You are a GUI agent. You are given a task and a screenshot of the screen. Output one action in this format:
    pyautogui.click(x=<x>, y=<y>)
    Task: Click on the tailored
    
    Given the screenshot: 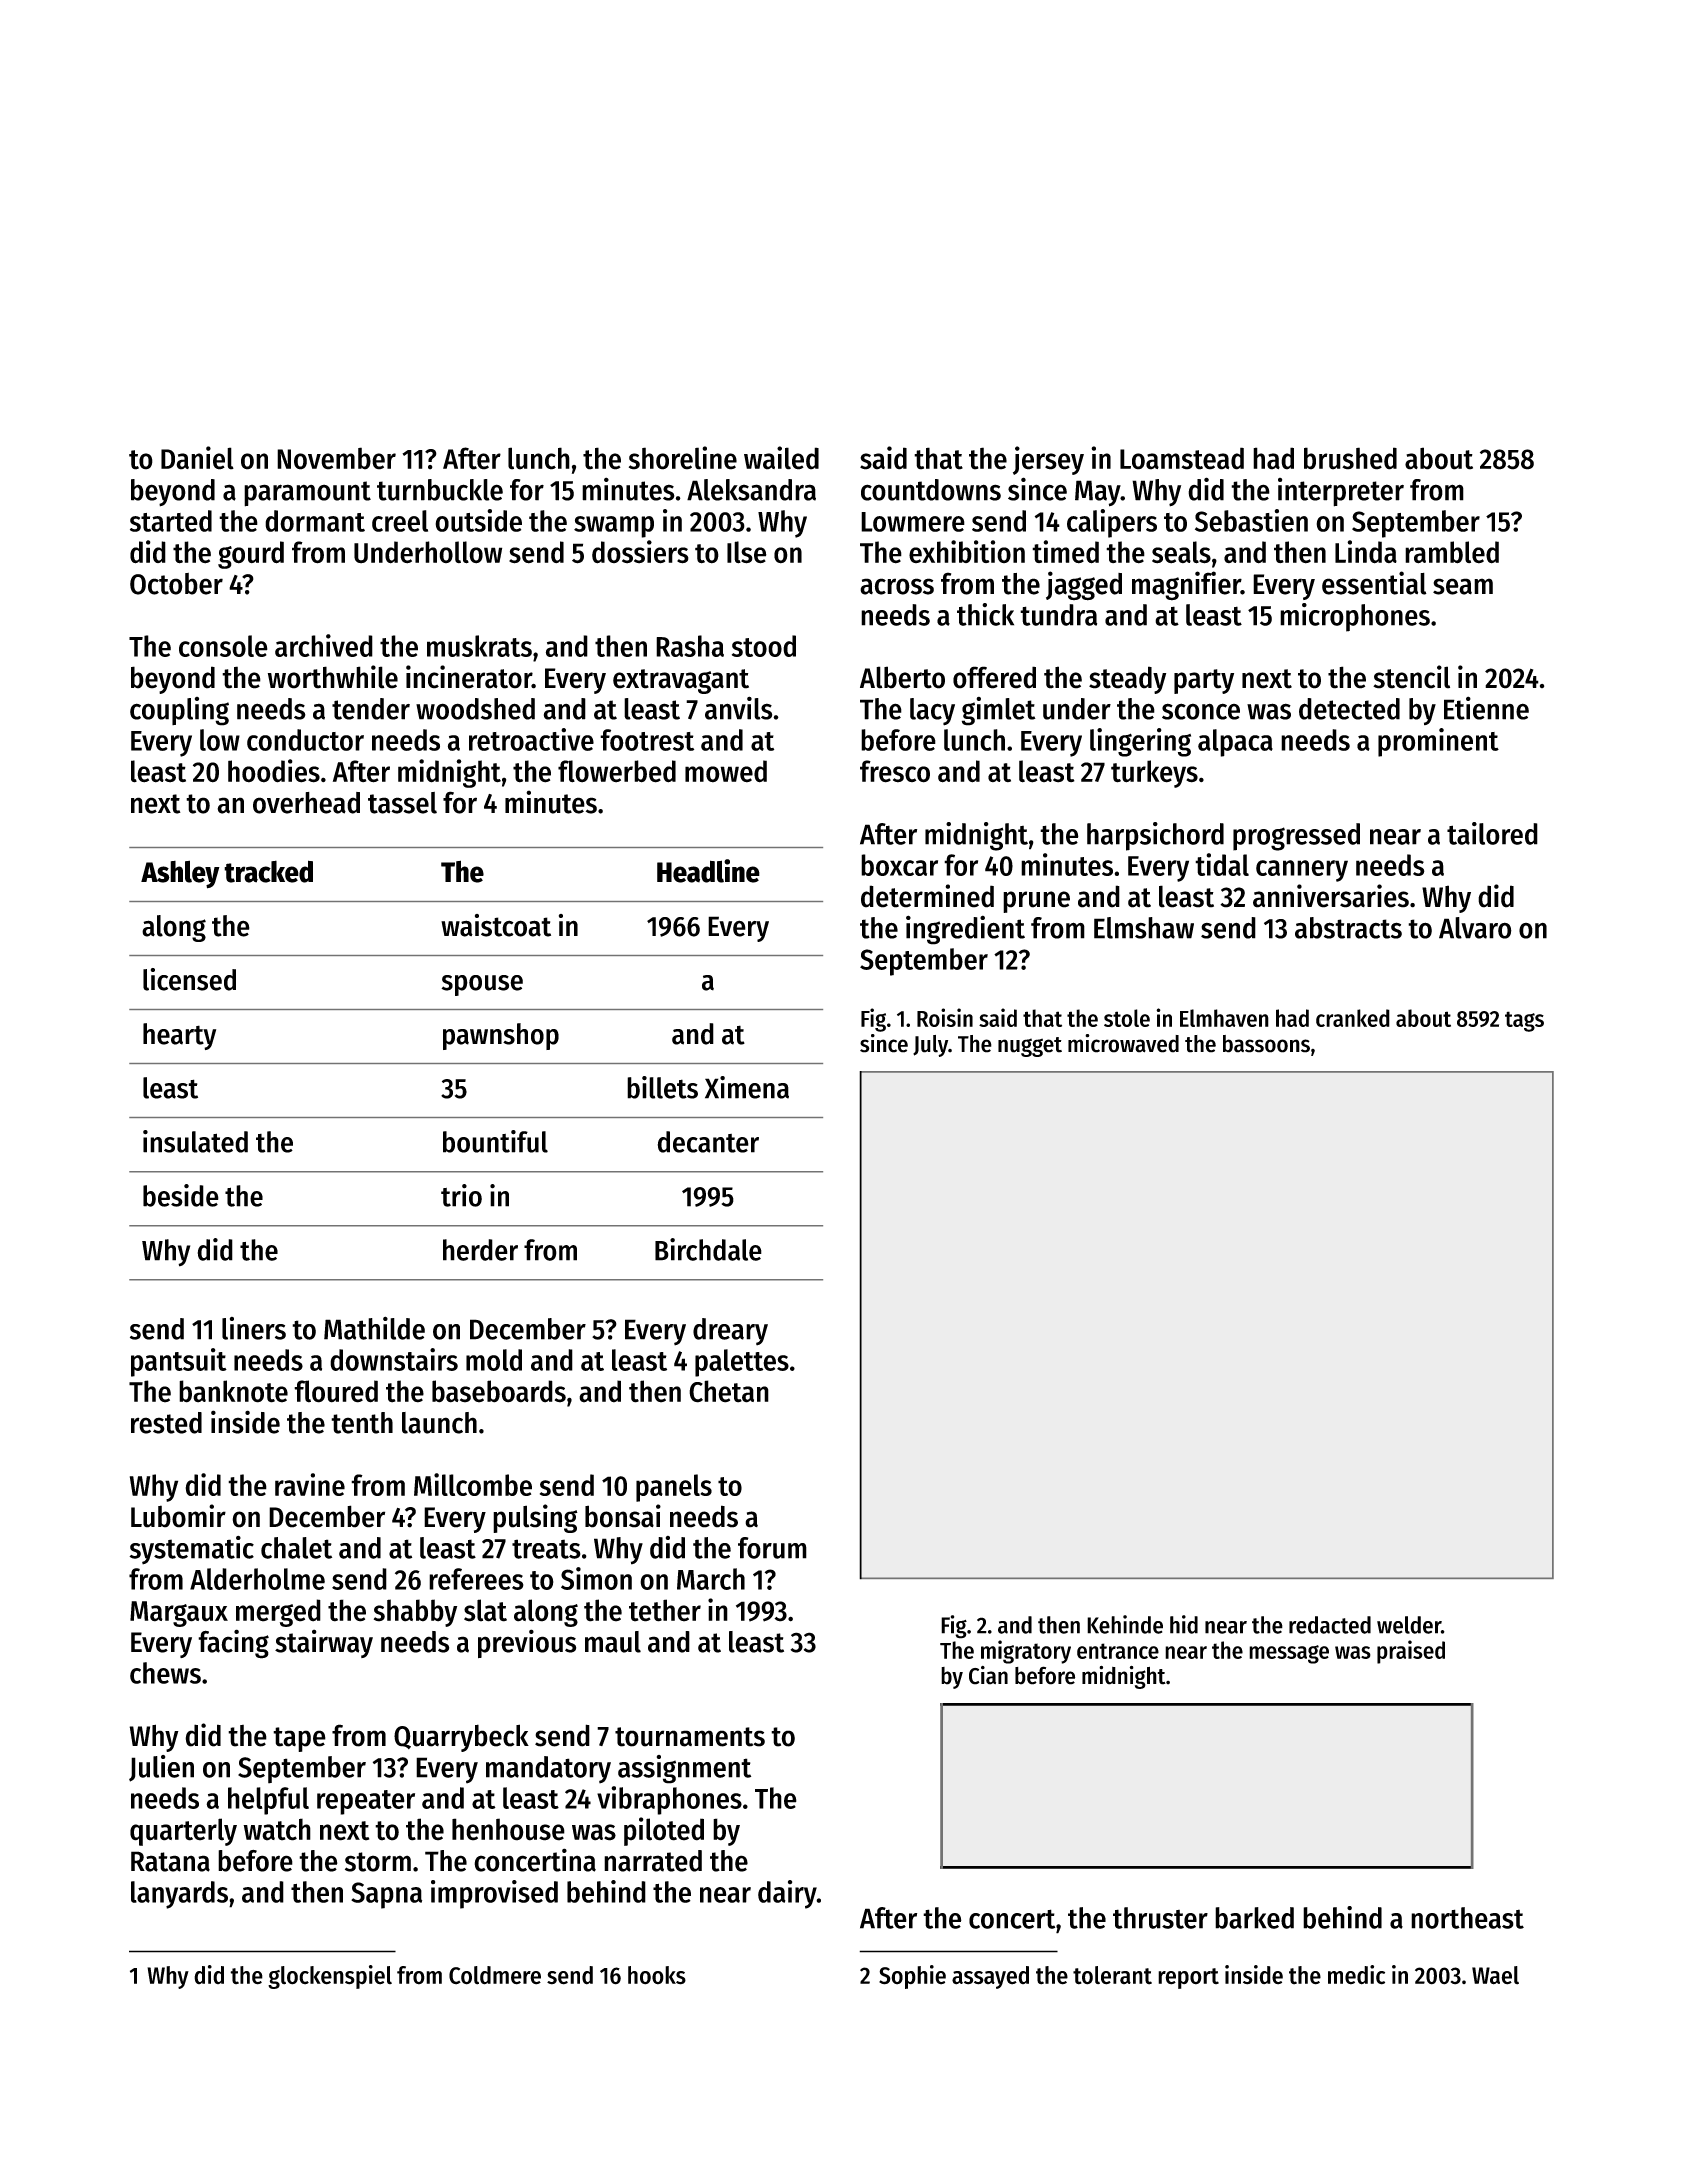 What is the action you would take?
    pyautogui.click(x=1492, y=833)
